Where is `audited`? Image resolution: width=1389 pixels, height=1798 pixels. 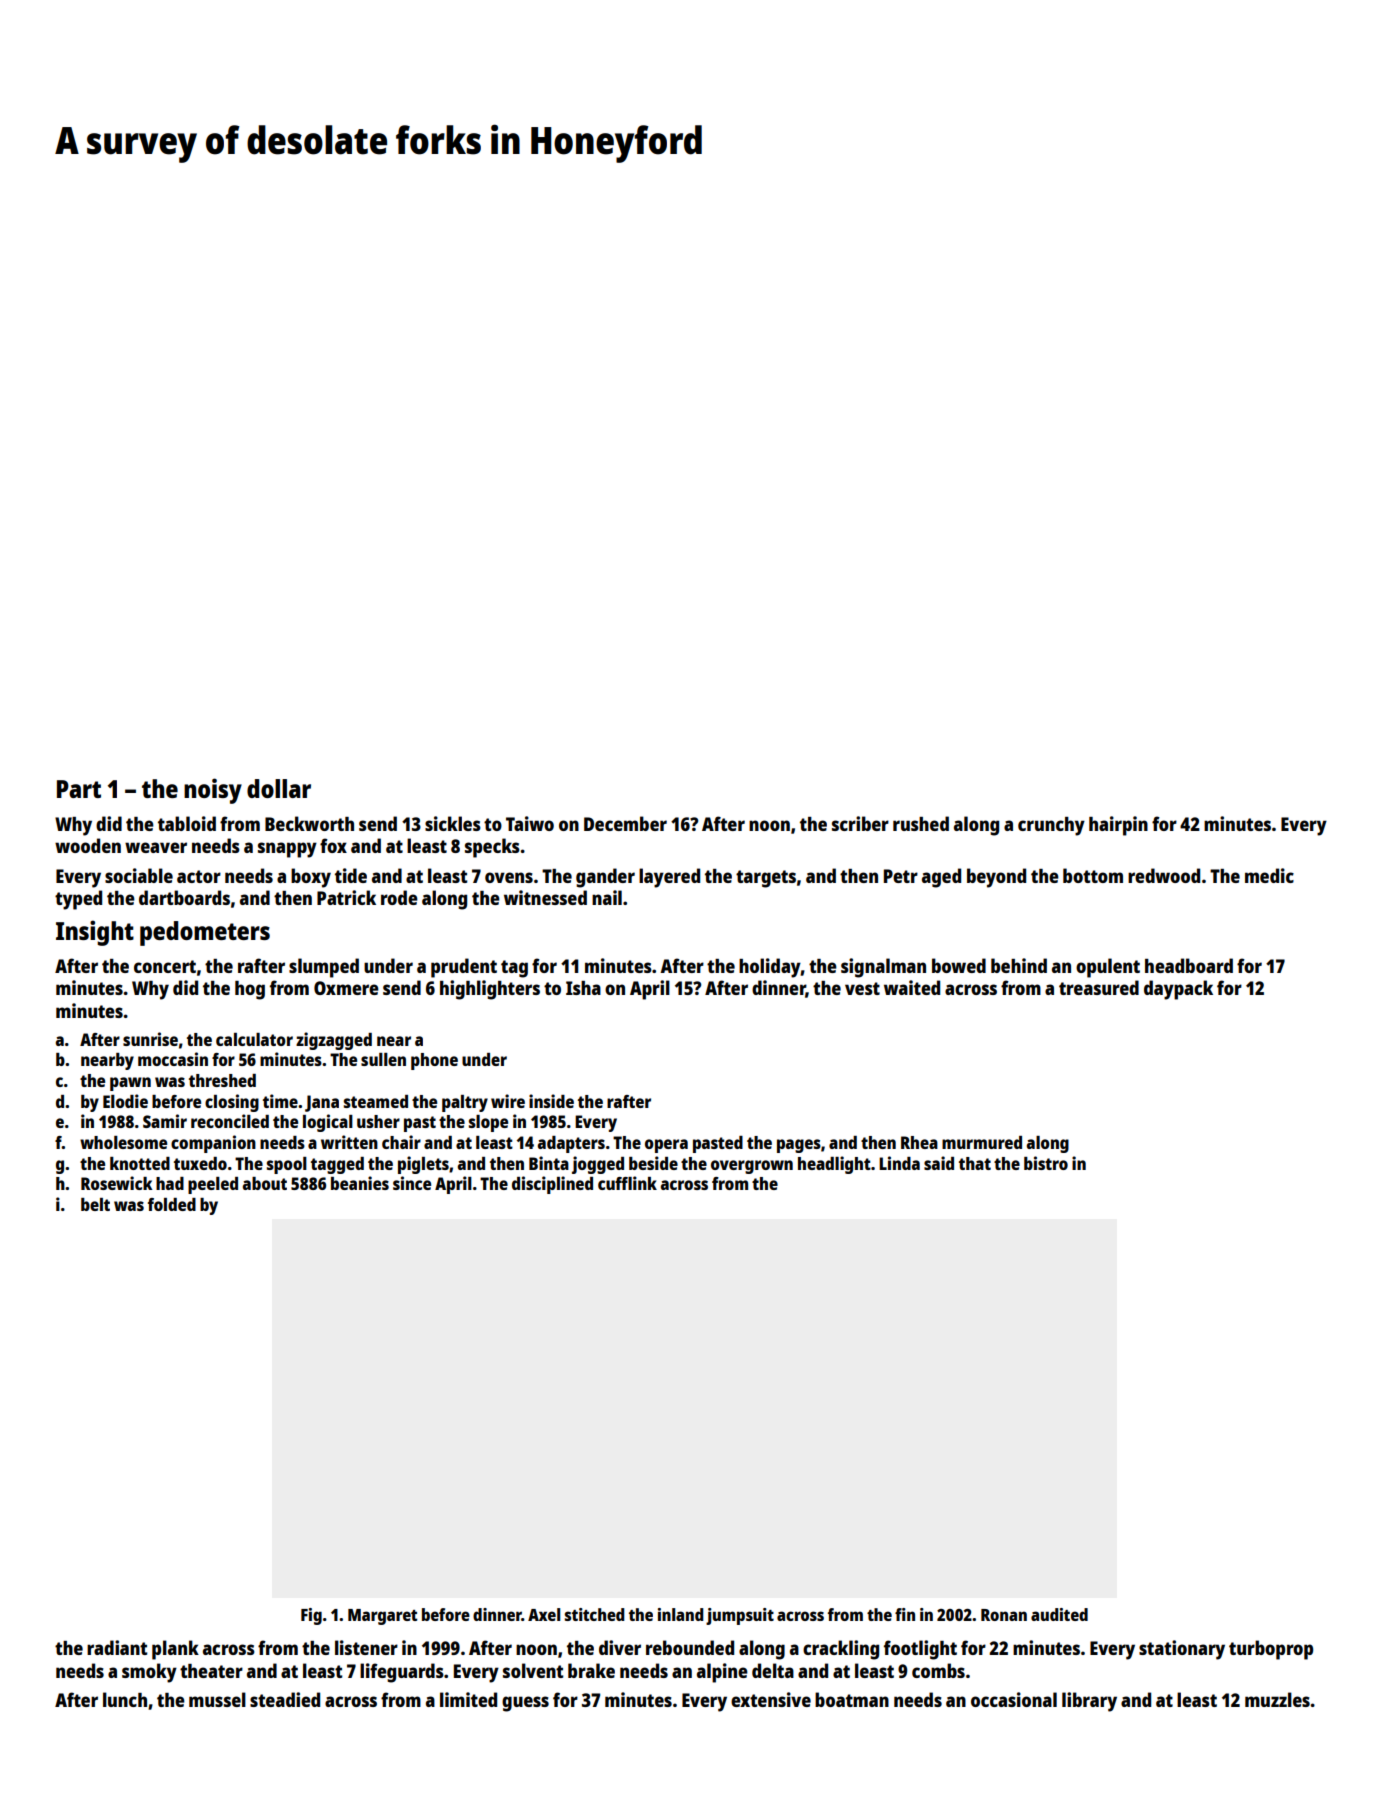 audited is located at coordinates (1059, 1614).
